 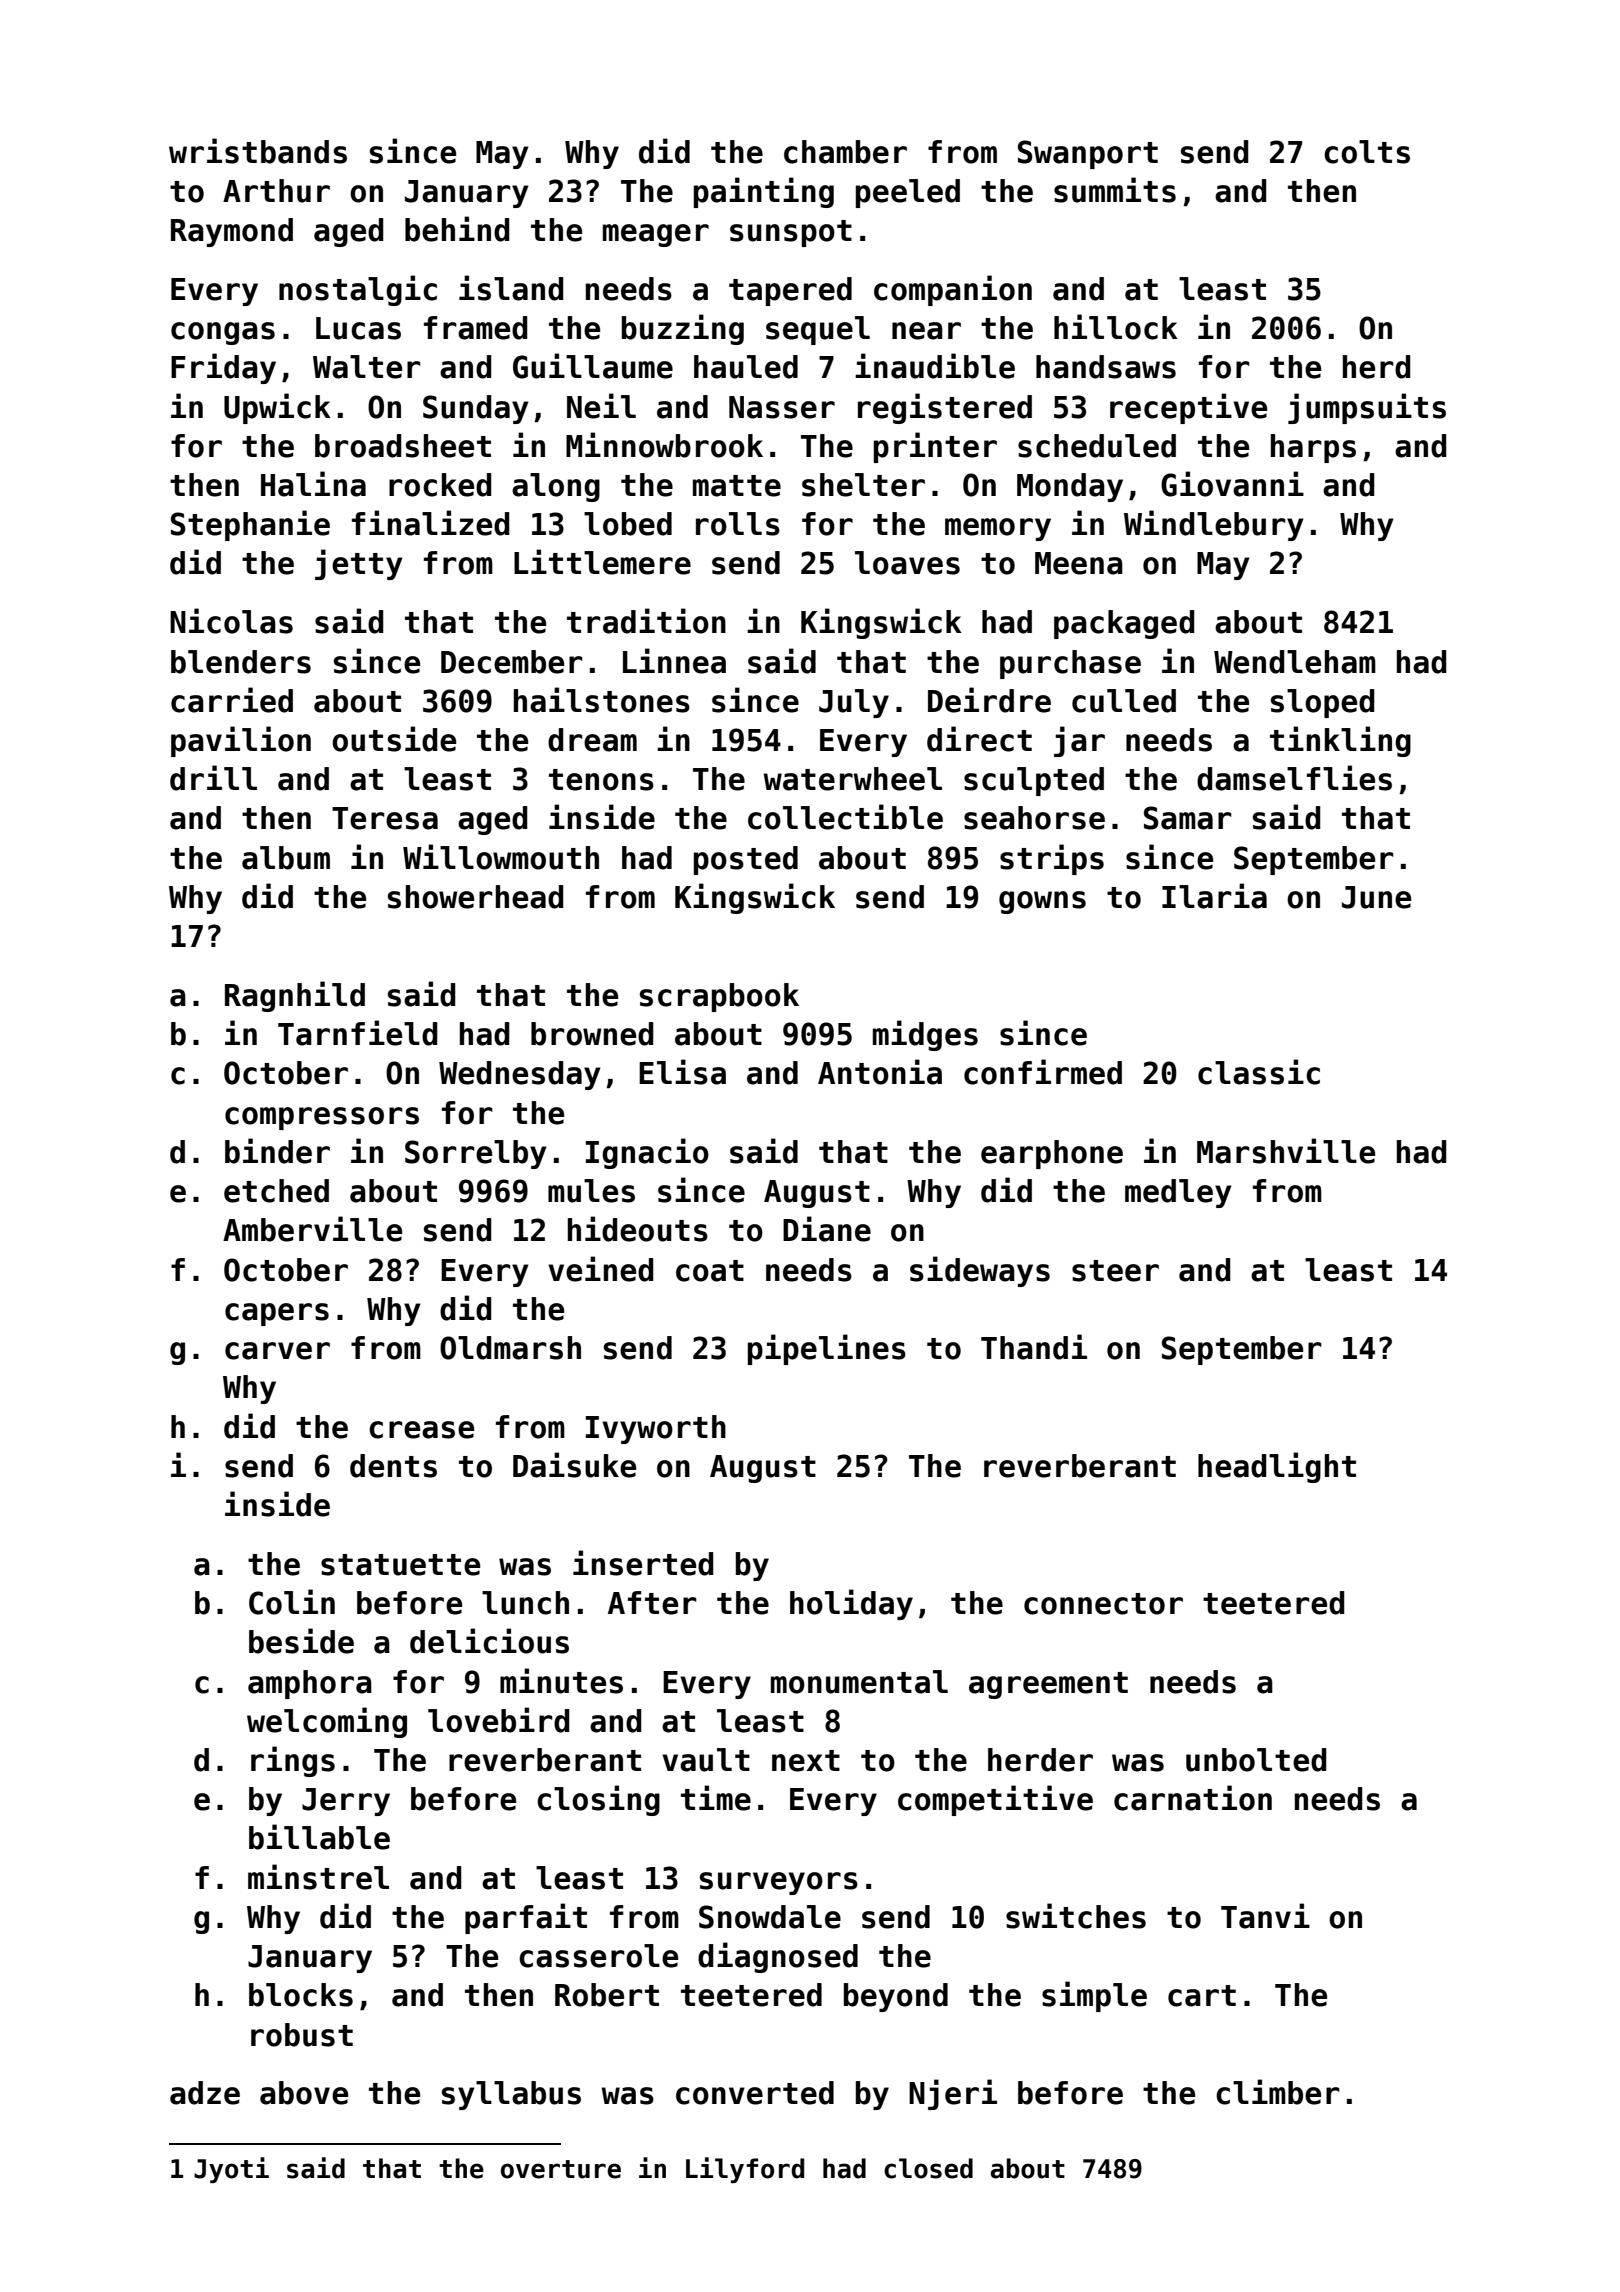 I want to click on unbolted, so click(x=1256, y=1760).
